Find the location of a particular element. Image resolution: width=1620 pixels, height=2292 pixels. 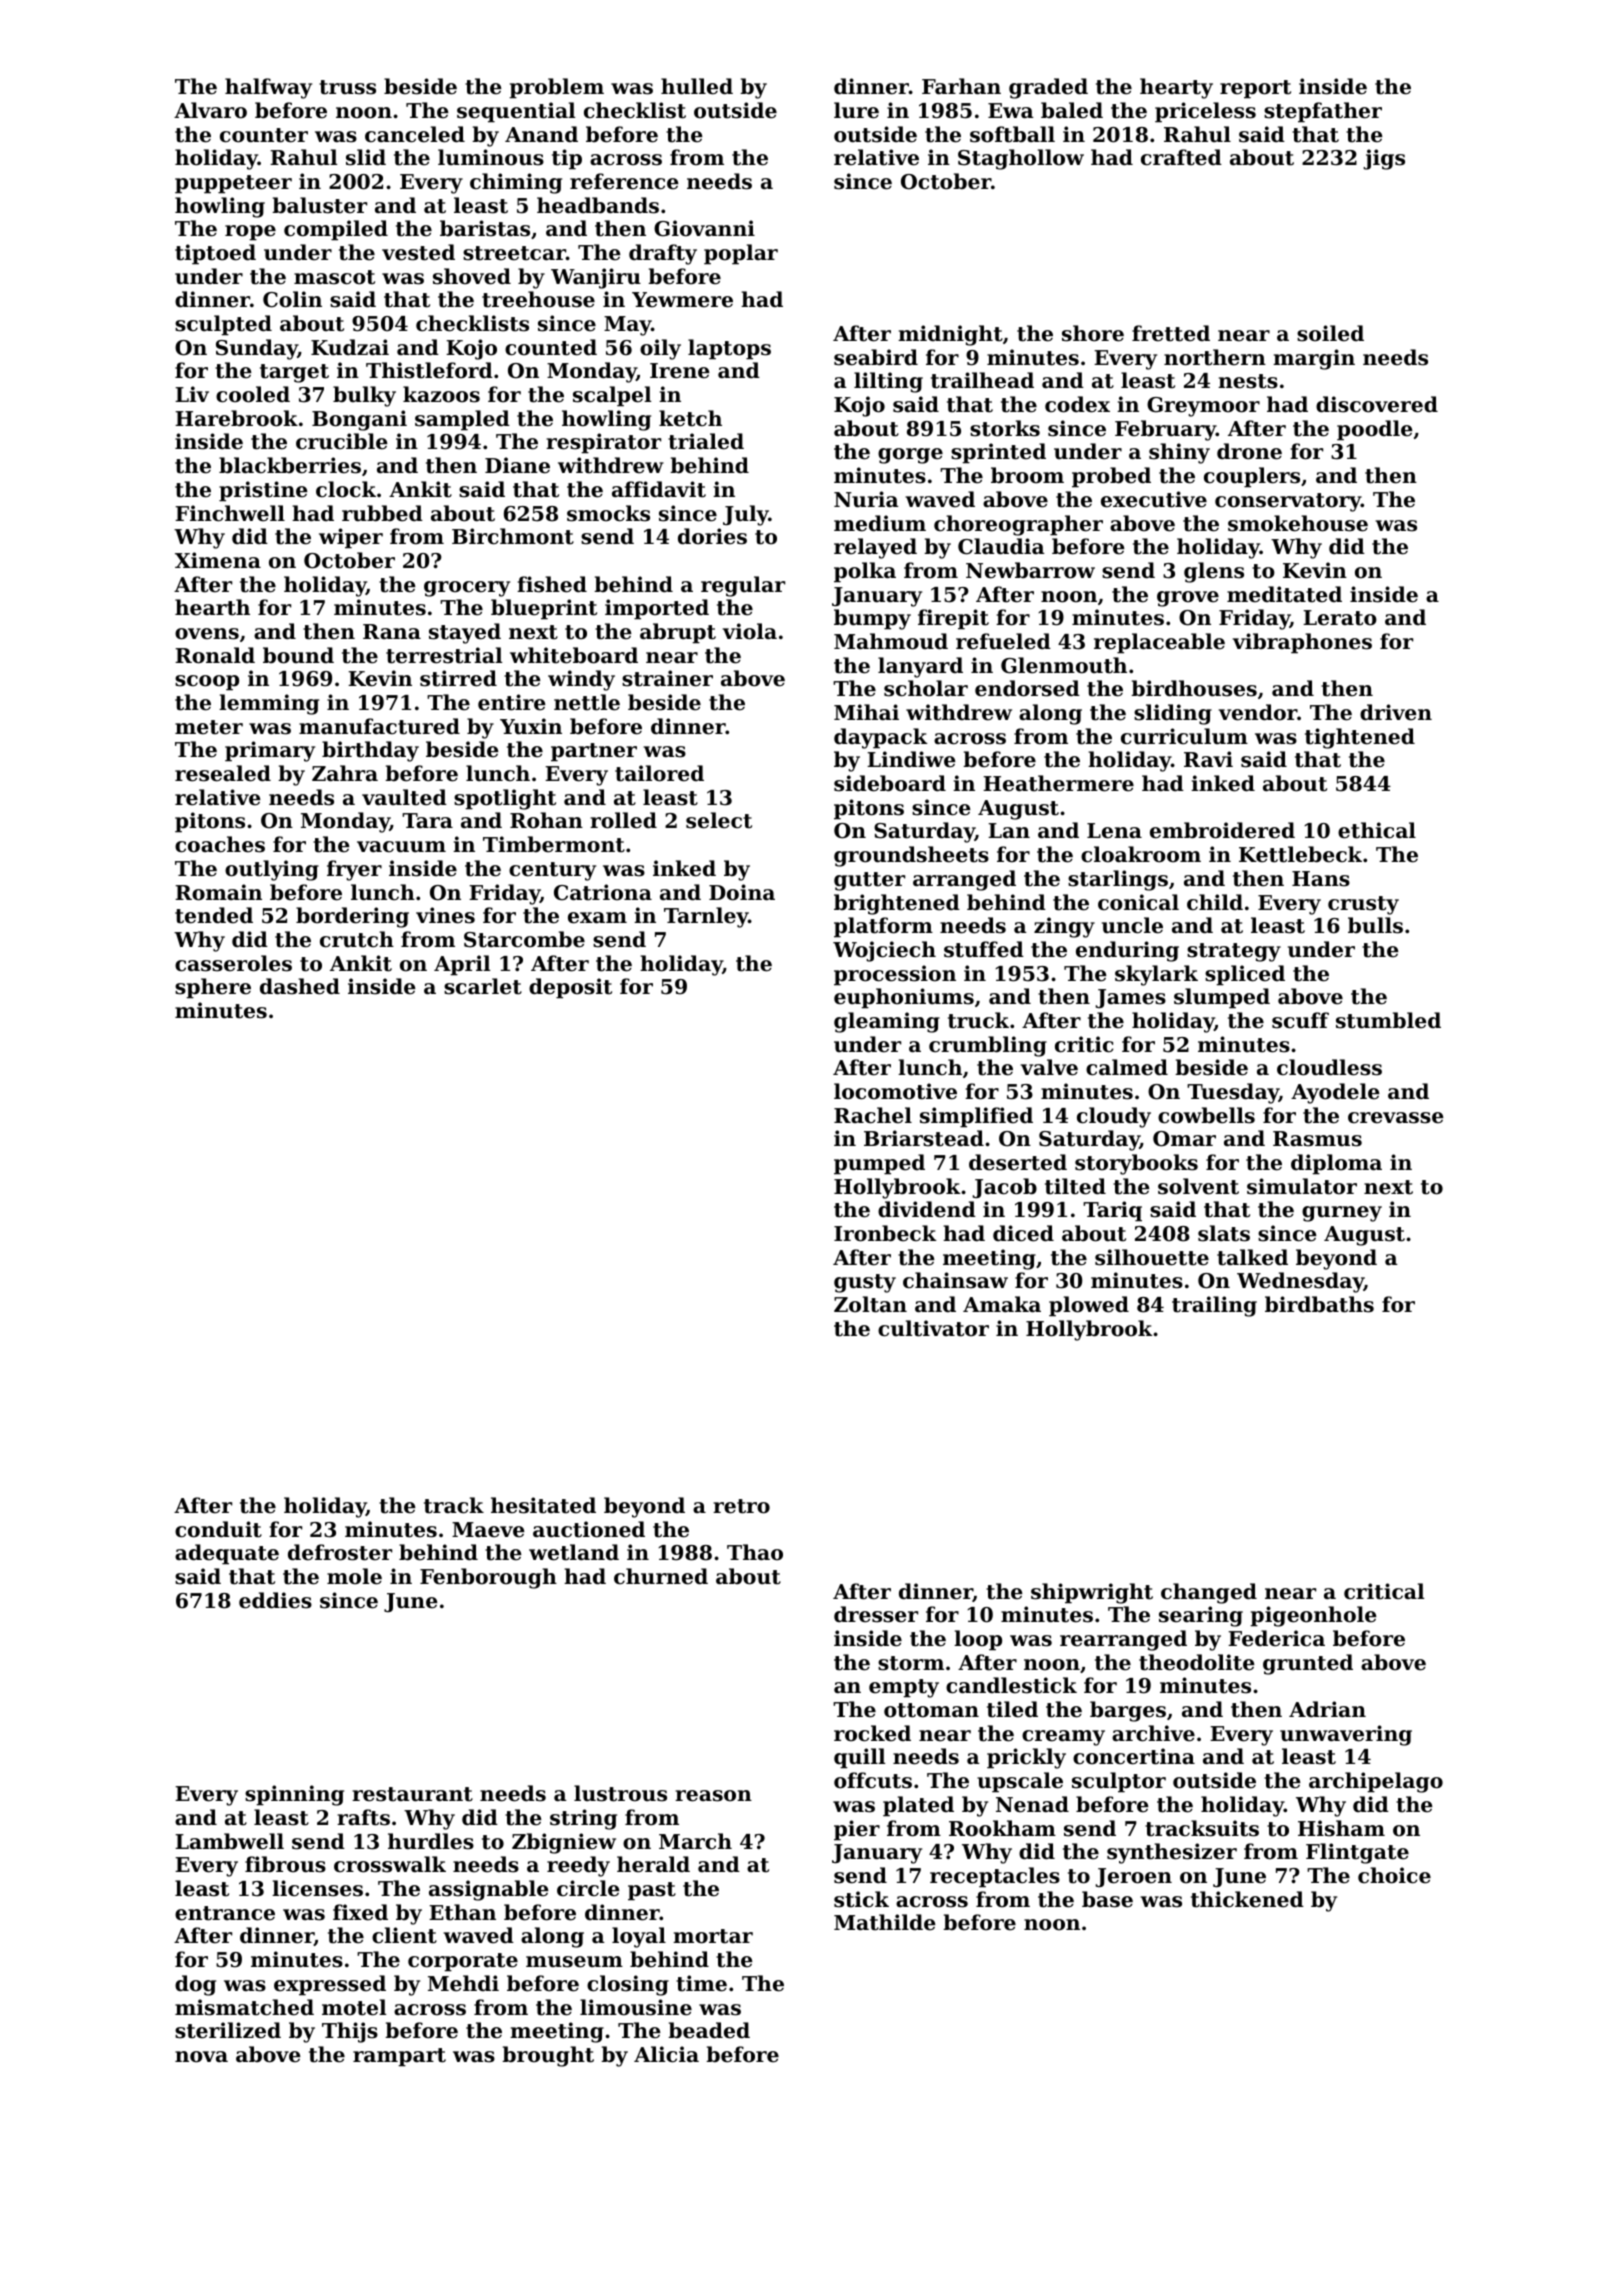

sampled is located at coordinates (462, 420).
